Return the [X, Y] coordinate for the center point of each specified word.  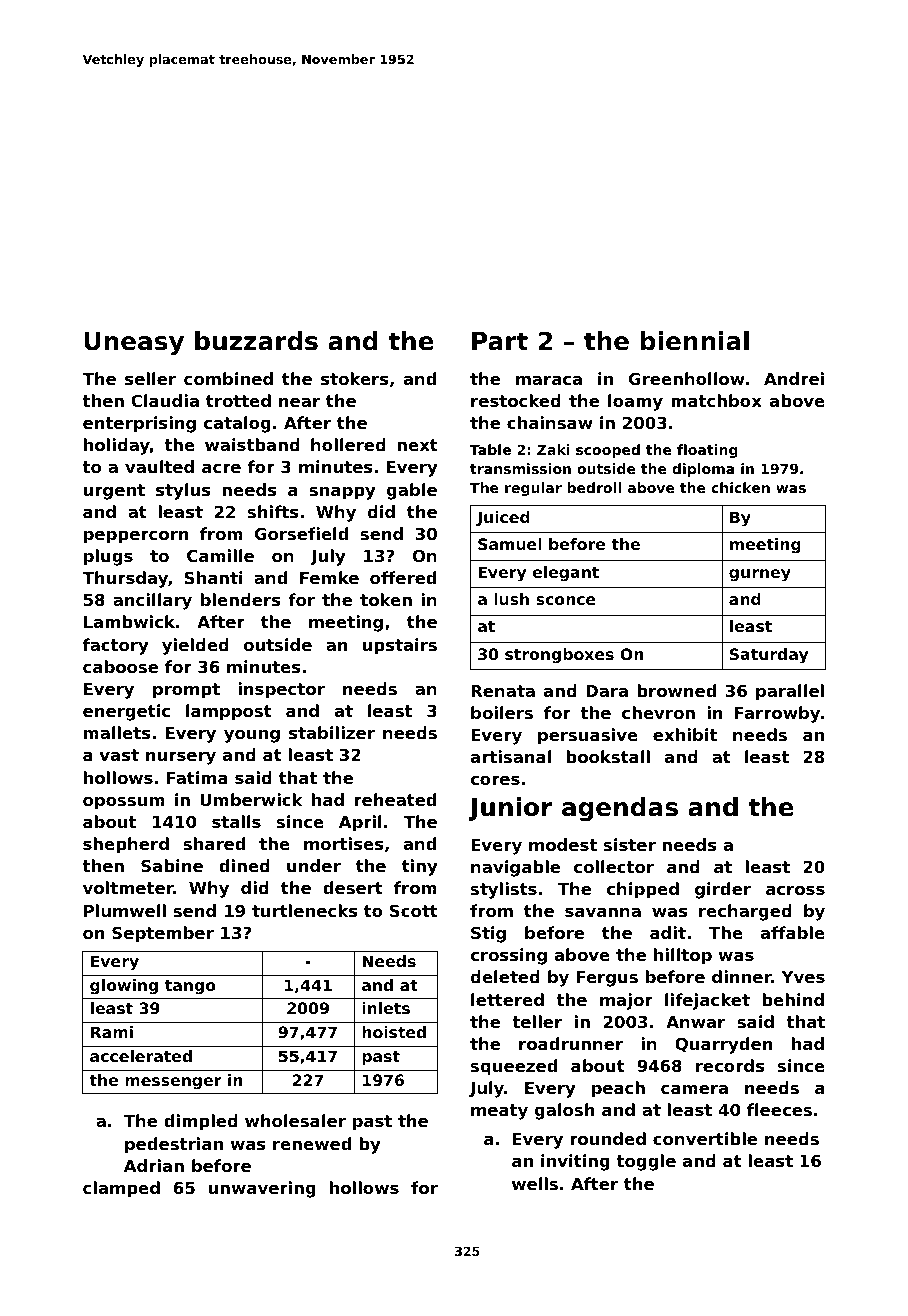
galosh [564, 1111]
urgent [114, 492]
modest [563, 844]
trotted [238, 400]
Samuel [510, 544]
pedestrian [174, 1145]
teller [537, 1021]
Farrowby [778, 714]
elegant [566, 574]
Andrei [794, 378]
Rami [112, 1032]
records [730, 1065]
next [417, 445]
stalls [236, 821]
